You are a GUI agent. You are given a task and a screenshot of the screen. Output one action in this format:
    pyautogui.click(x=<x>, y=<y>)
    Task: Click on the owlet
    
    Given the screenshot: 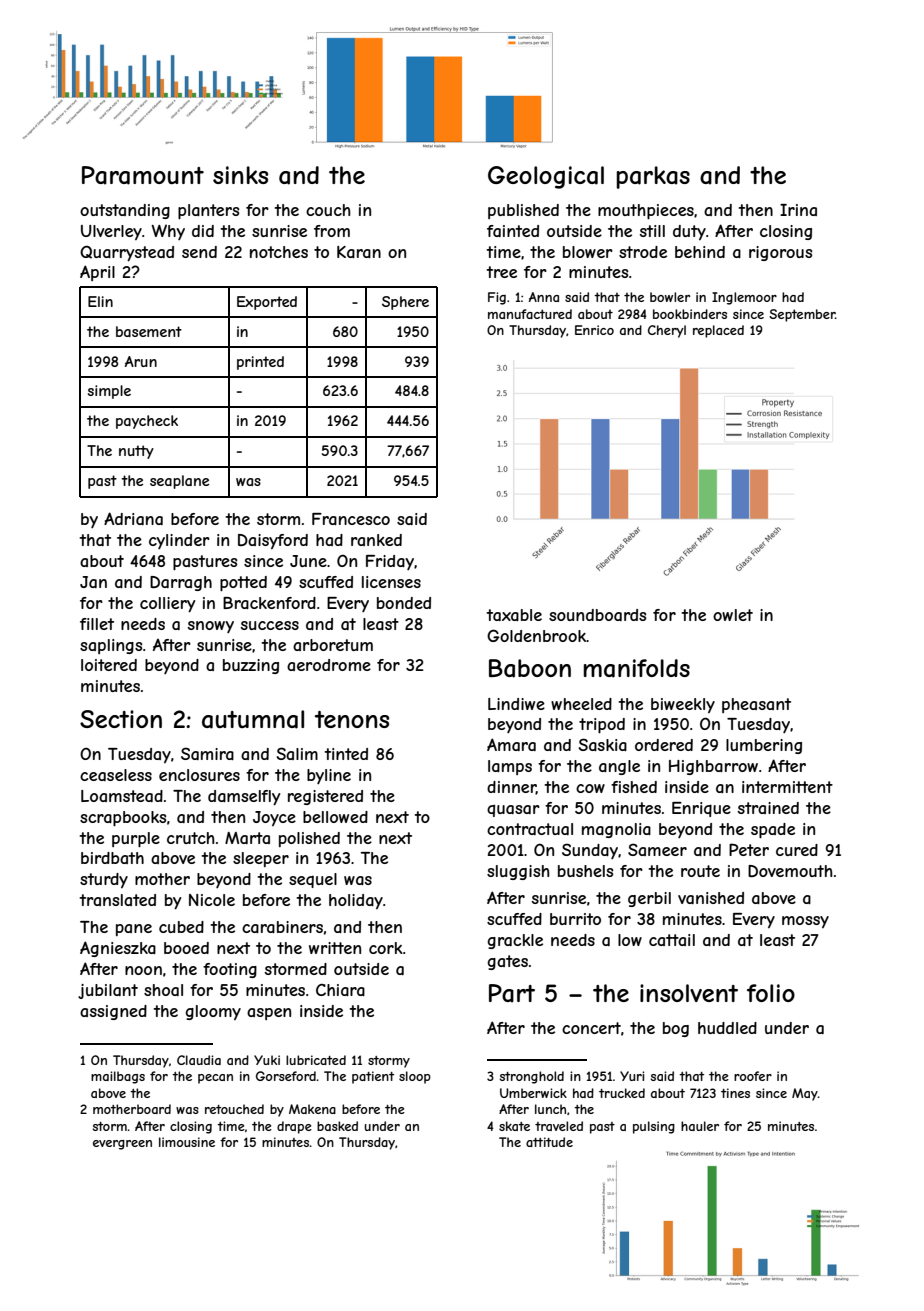 What is the action you would take?
    pyautogui.click(x=733, y=615)
